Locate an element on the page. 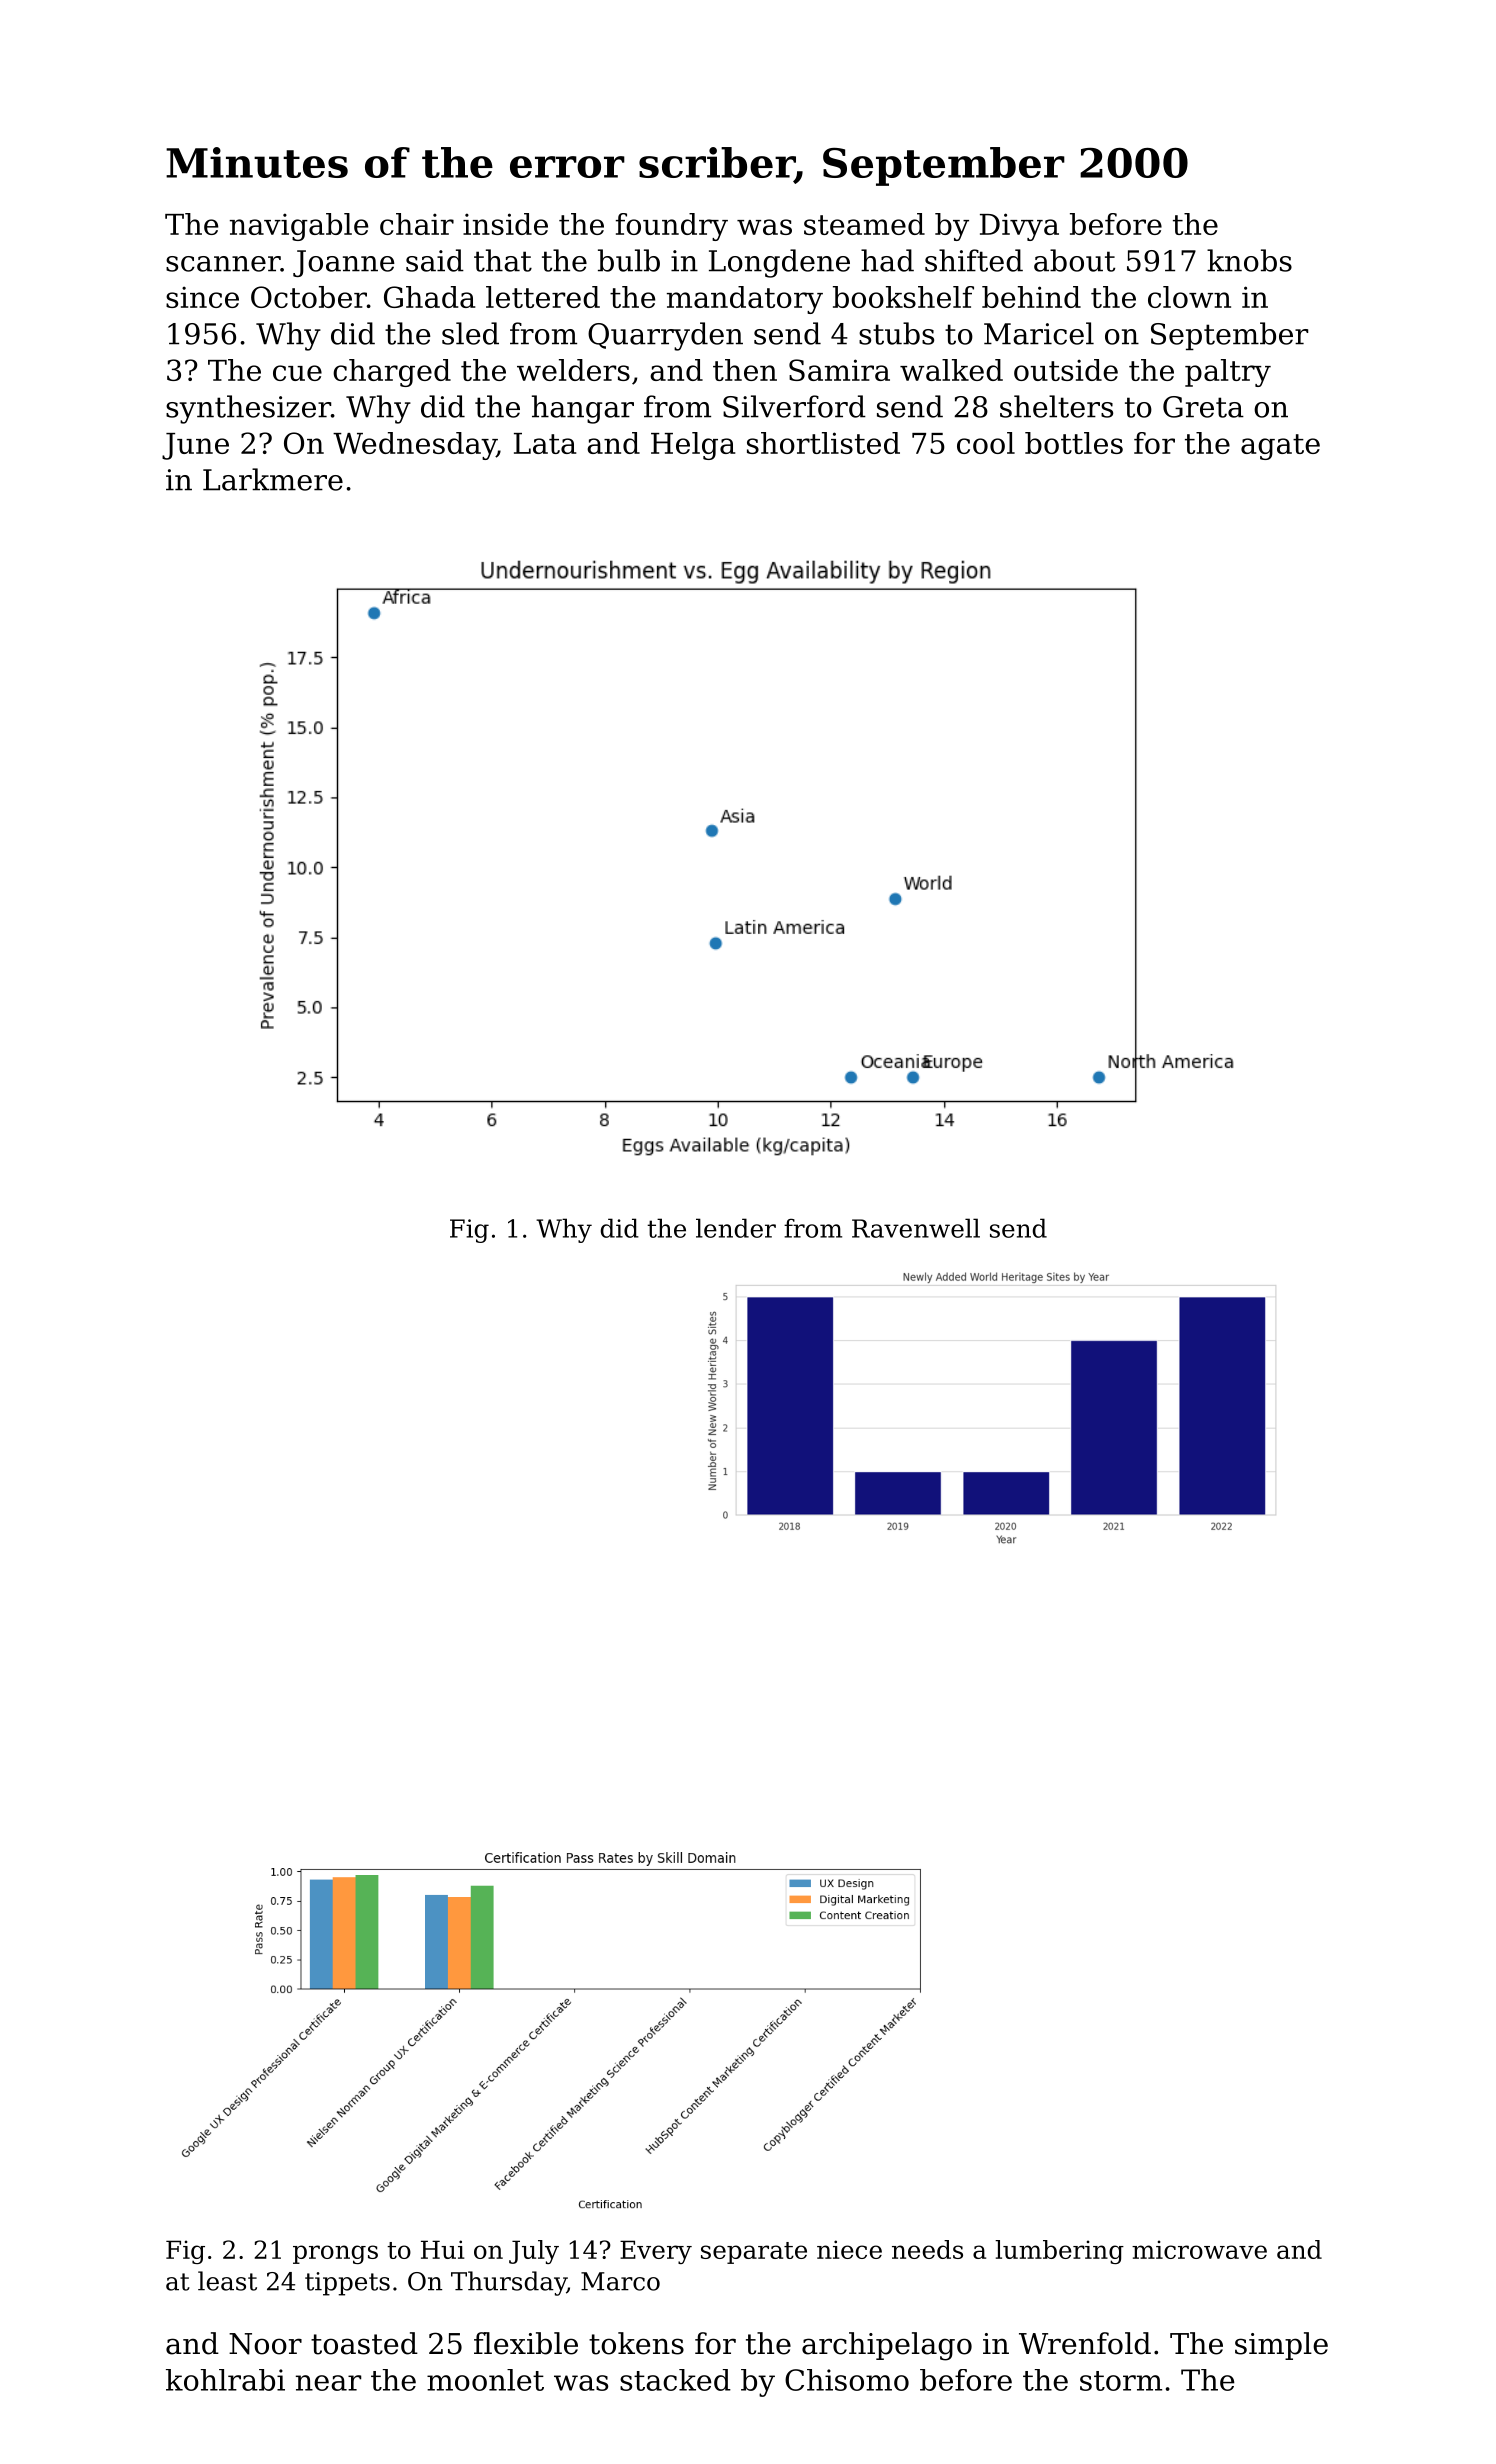 The height and width of the image is (2464, 1496). knobs is located at coordinates (1249, 260).
